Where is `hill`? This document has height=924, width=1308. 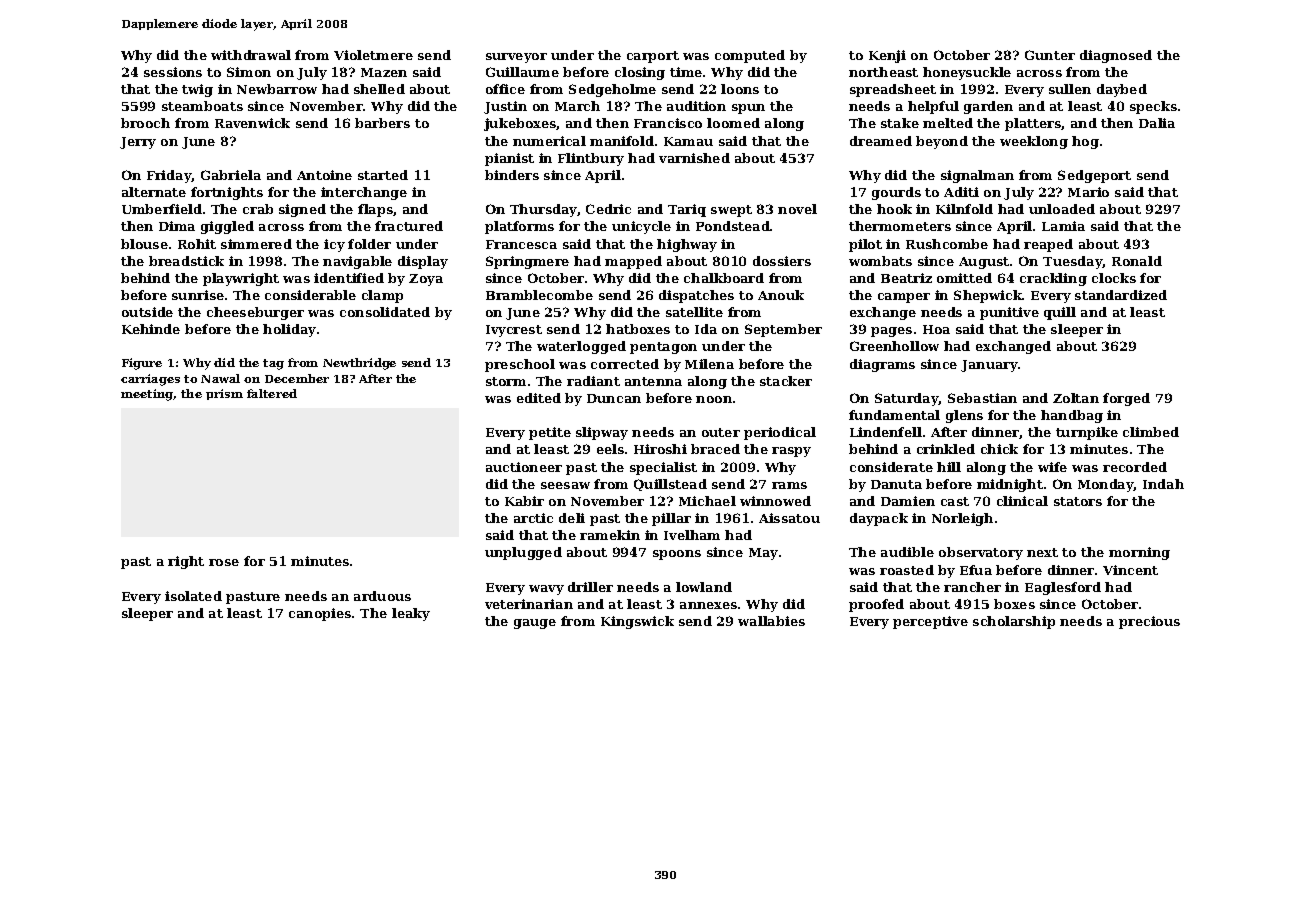
hill is located at coordinates (949, 467).
